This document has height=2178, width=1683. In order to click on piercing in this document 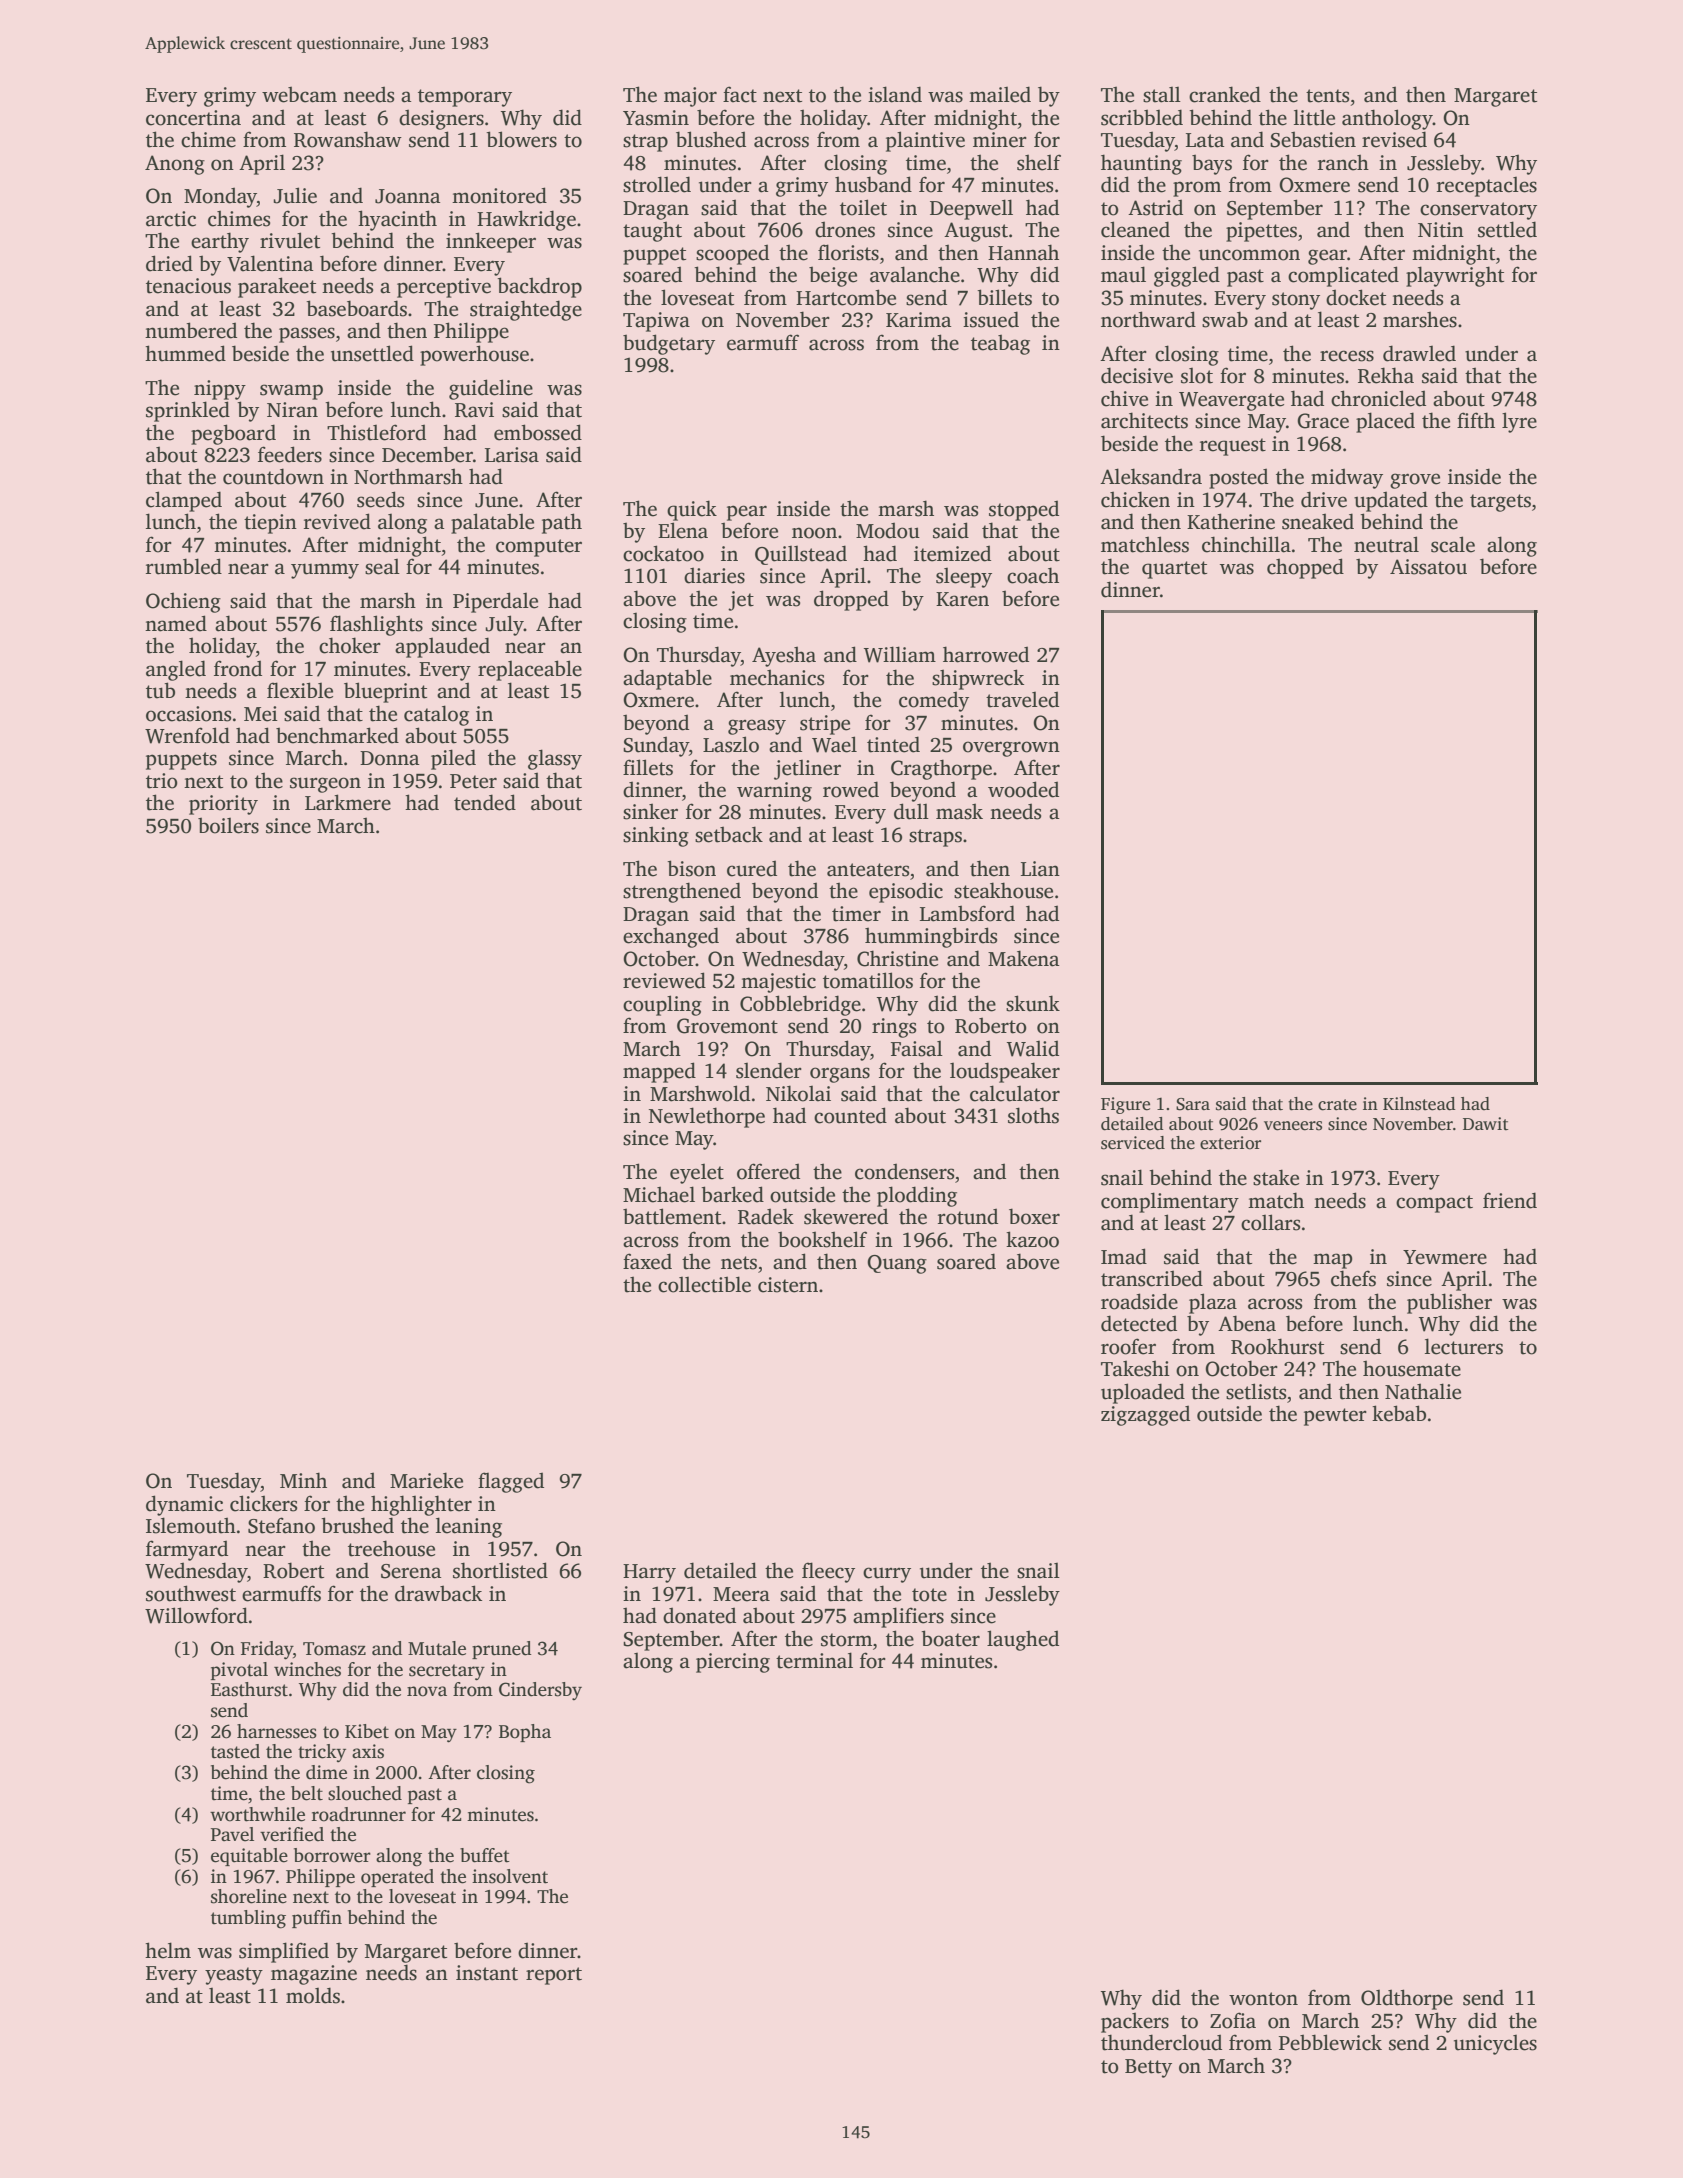, I will do `click(733, 1663)`.
